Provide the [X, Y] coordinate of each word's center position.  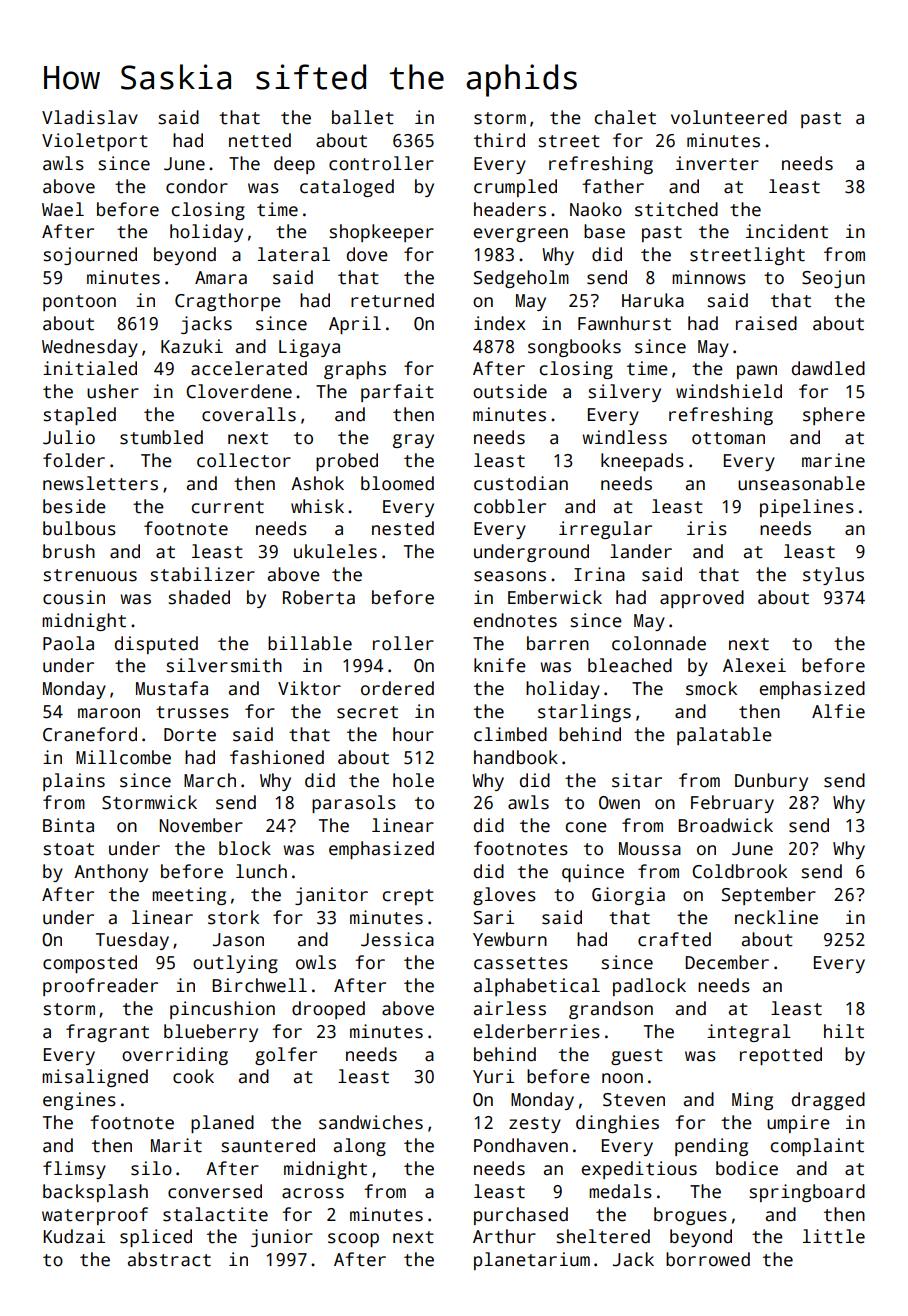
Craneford [90, 734]
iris [707, 528]
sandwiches [371, 1122]
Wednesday [90, 348]
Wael [63, 209]
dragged [828, 1101]
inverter [717, 163]
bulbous [79, 528]
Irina [599, 574]
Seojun [833, 279]
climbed [510, 734]
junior [282, 1238]
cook [193, 1076]
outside [510, 391]
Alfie [838, 711]
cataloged [347, 188]
